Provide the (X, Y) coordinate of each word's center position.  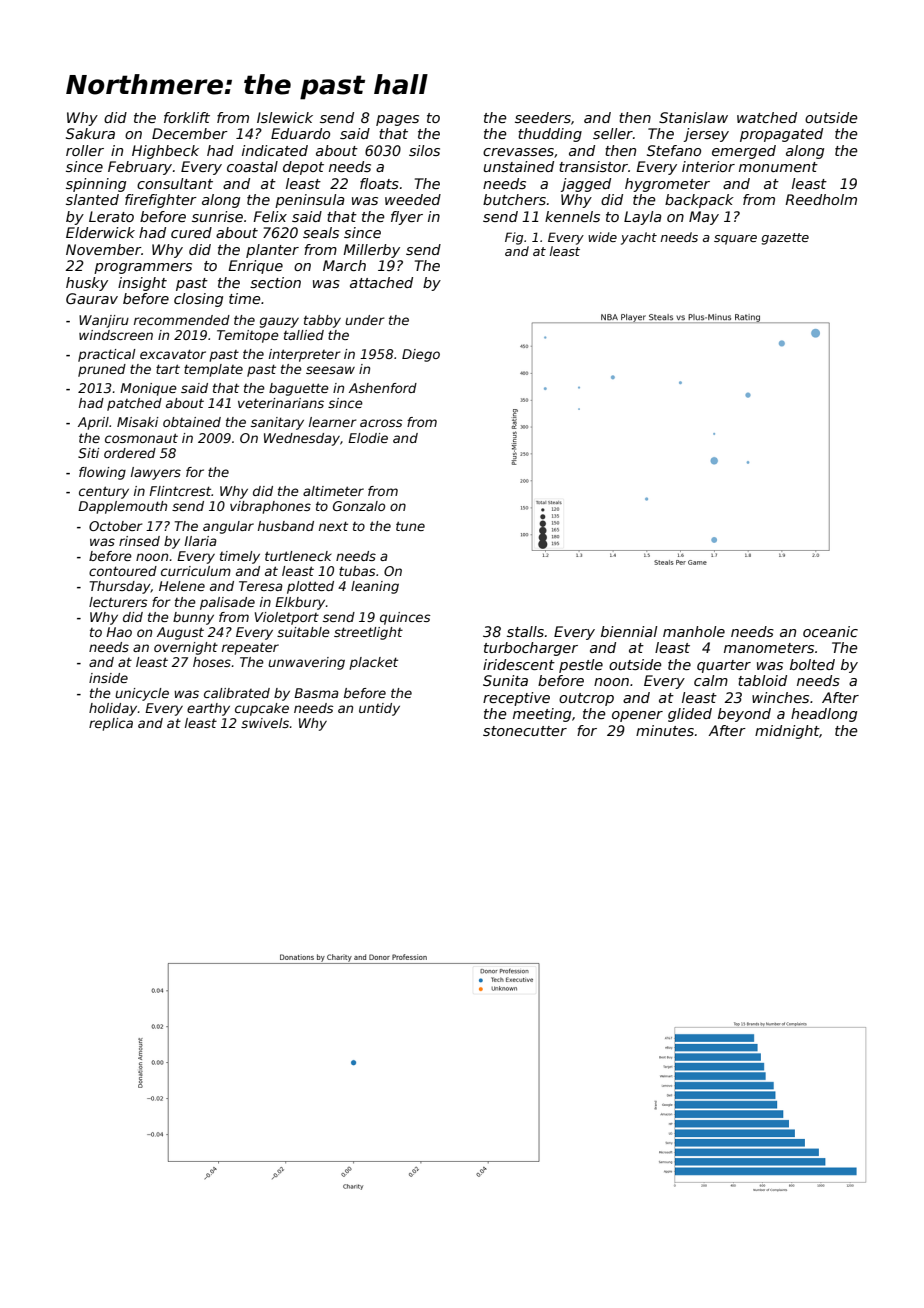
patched (134, 404)
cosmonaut (141, 438)
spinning (96, 185)
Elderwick (100, 232)
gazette (785, 239)
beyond (744, 715)
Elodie (368, 438)
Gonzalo (359, 506)
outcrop (586, 699)
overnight (186, 648)
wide (602, 237)
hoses (212, 662)
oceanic (830, 631)
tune (410, 526)
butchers (514, 199)
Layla (643, 218)
